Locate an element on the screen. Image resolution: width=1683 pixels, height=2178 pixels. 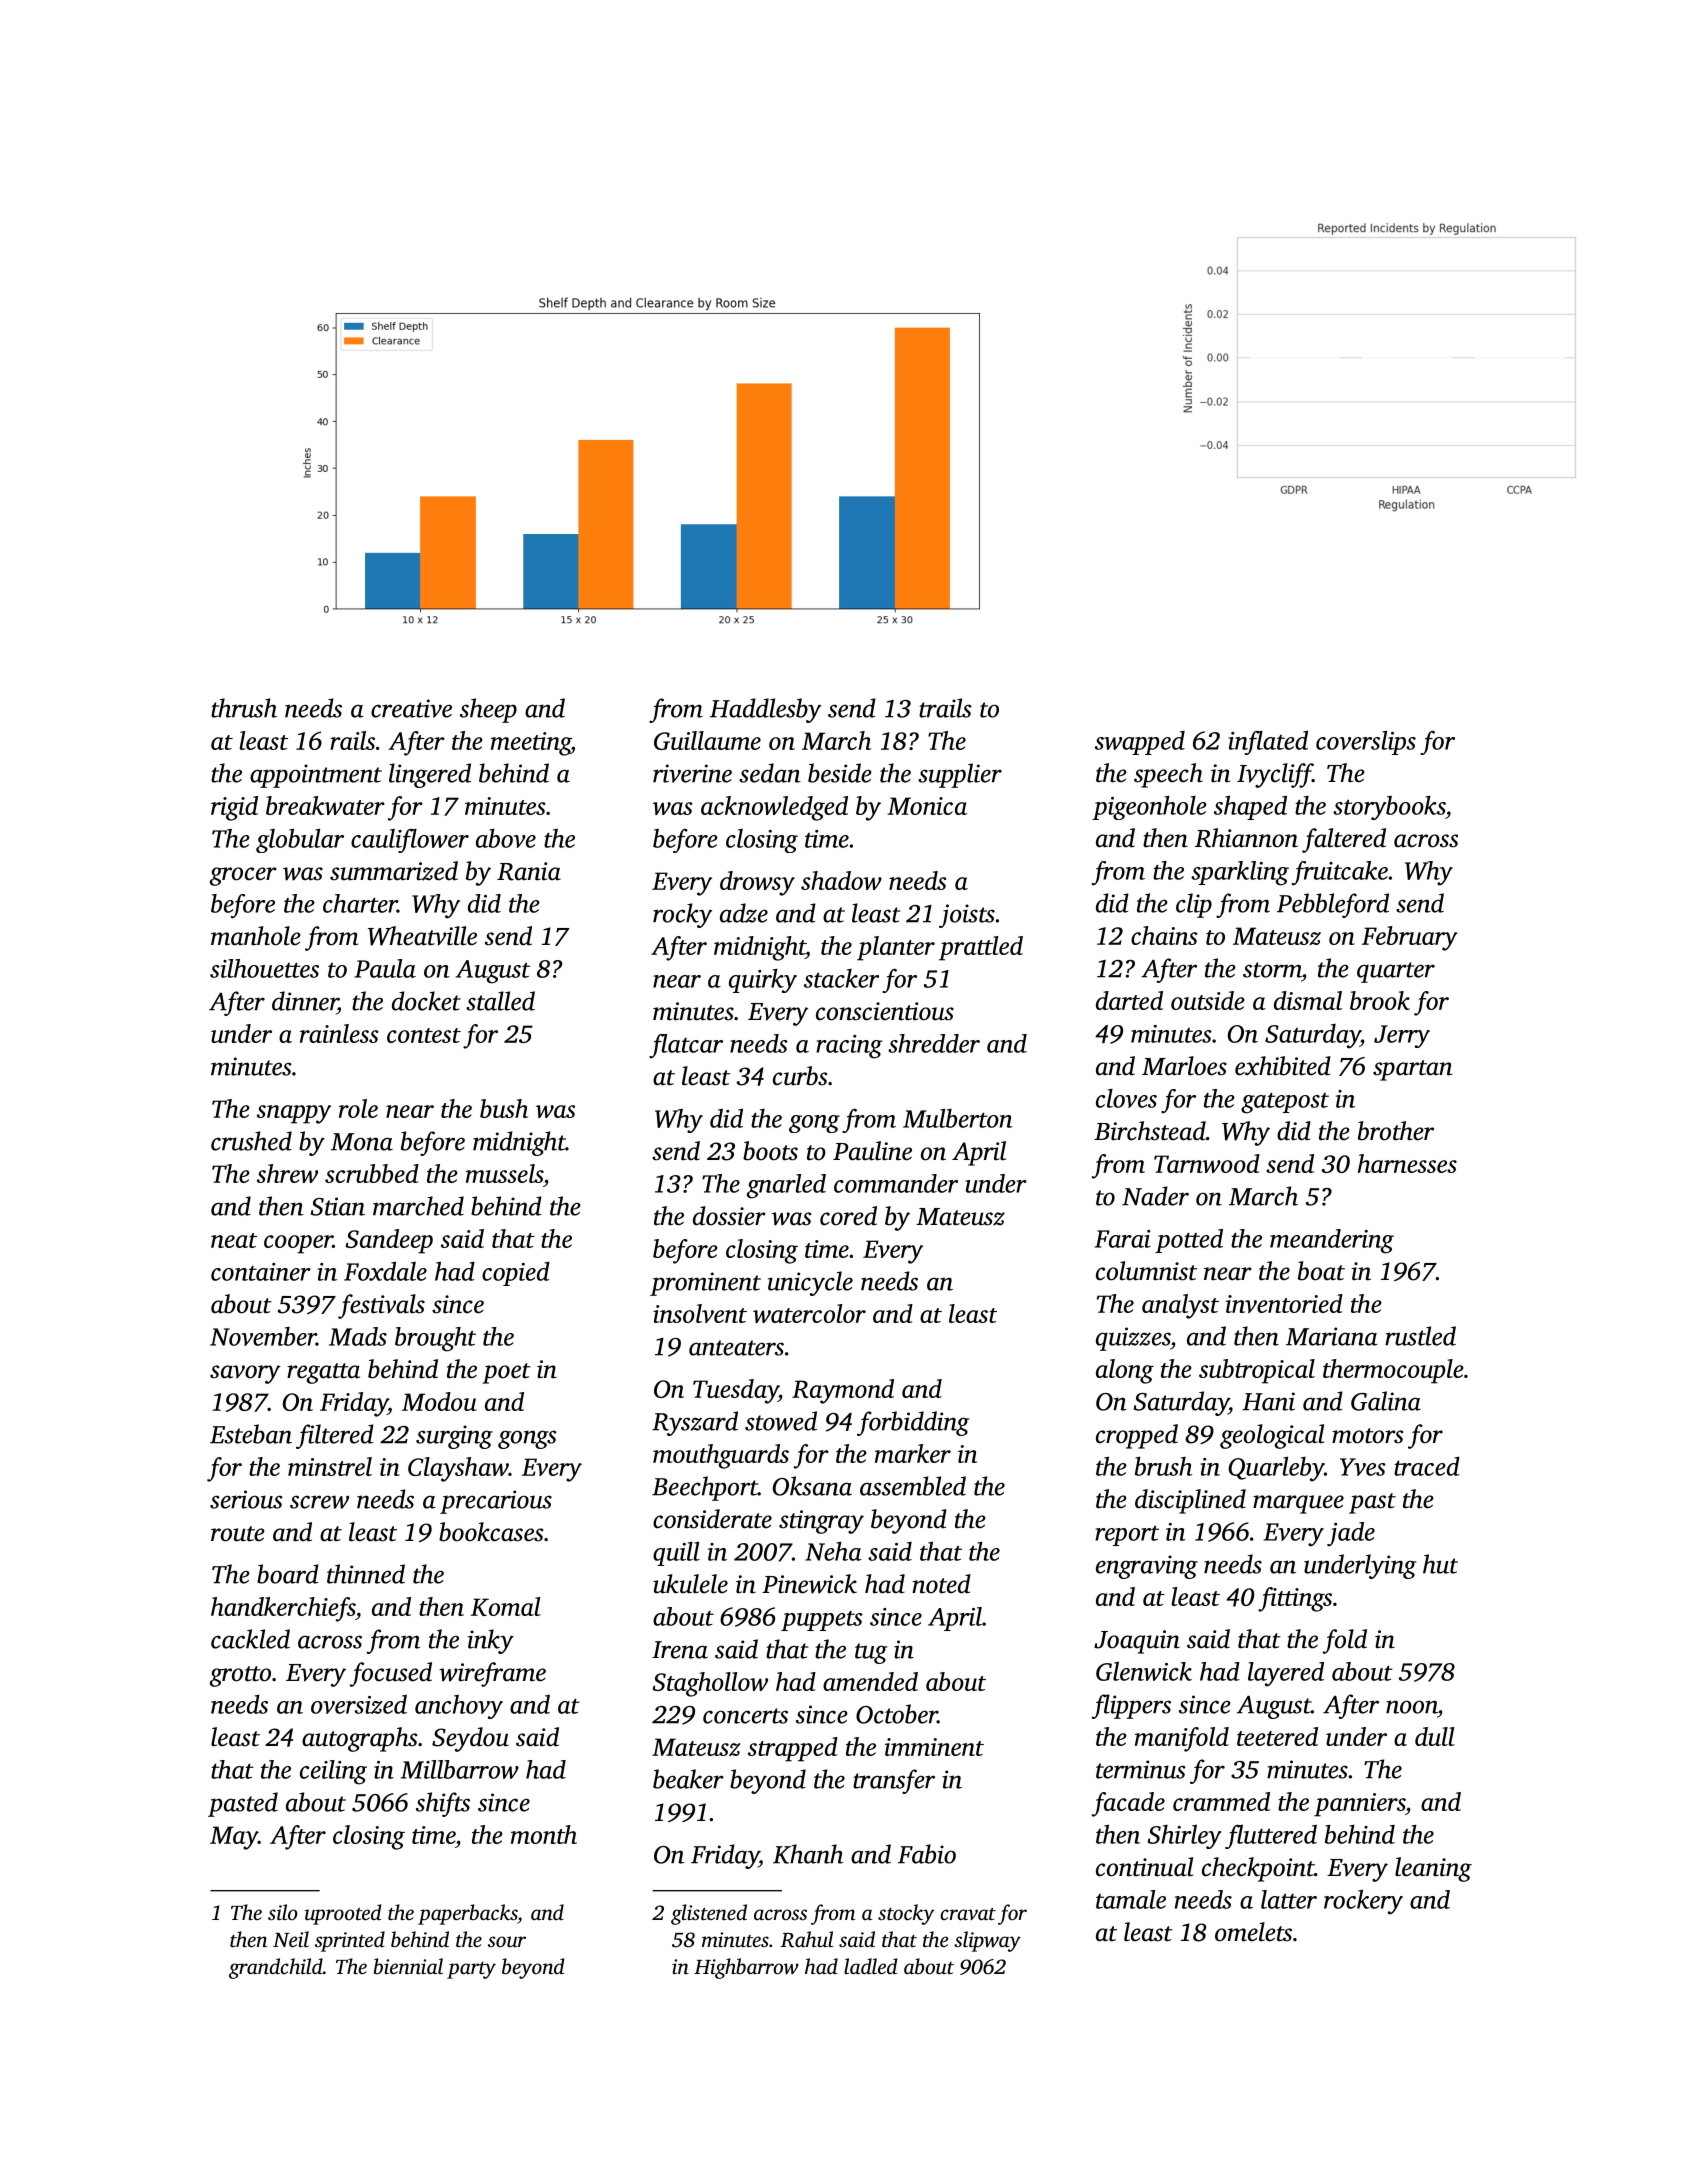
terminus is located at coordinates (1141, 1769).
